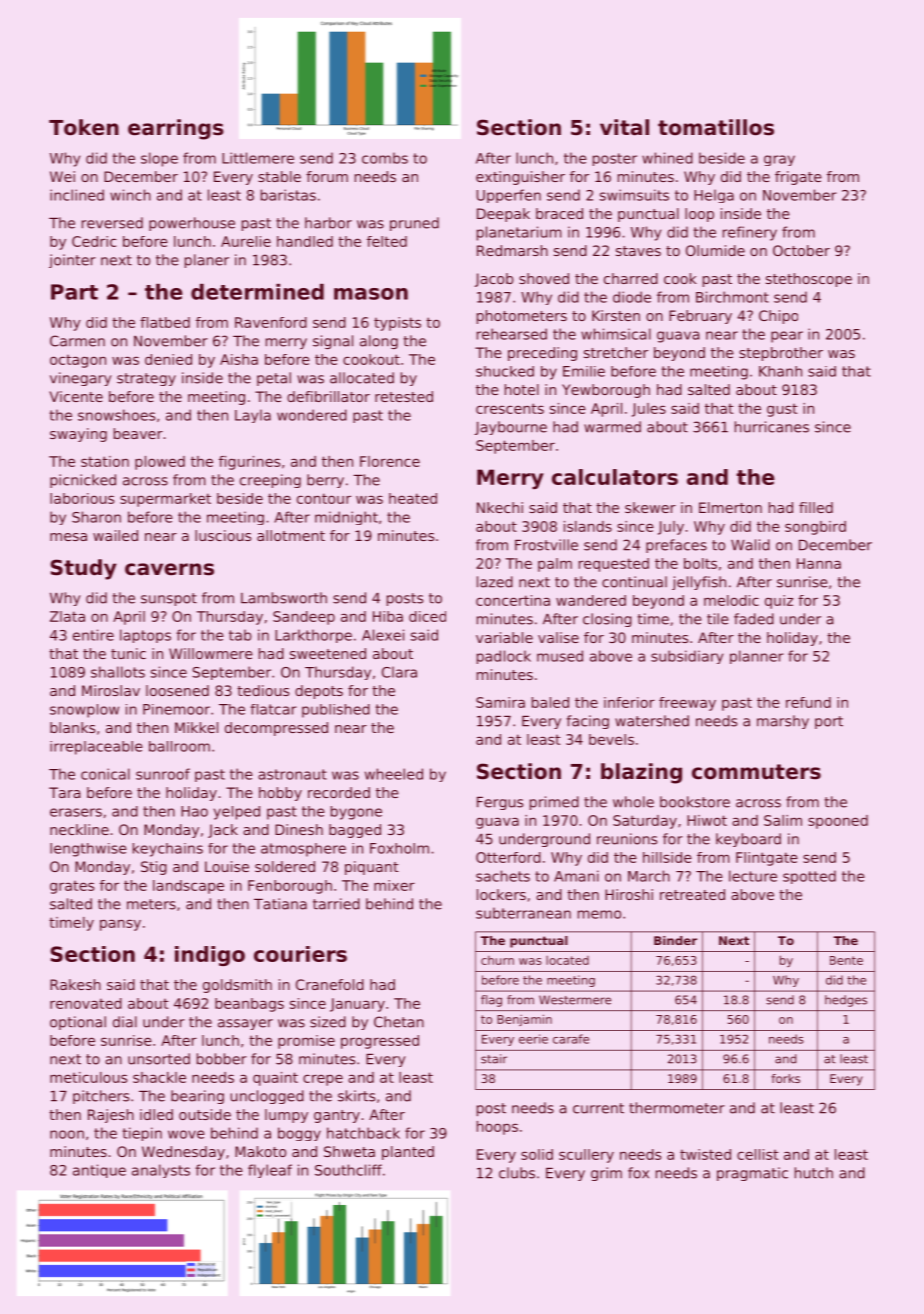 This document has height=1314, width=924. Describe the element at coordinates (93, 635) in the document. I see `entire` at that location.
